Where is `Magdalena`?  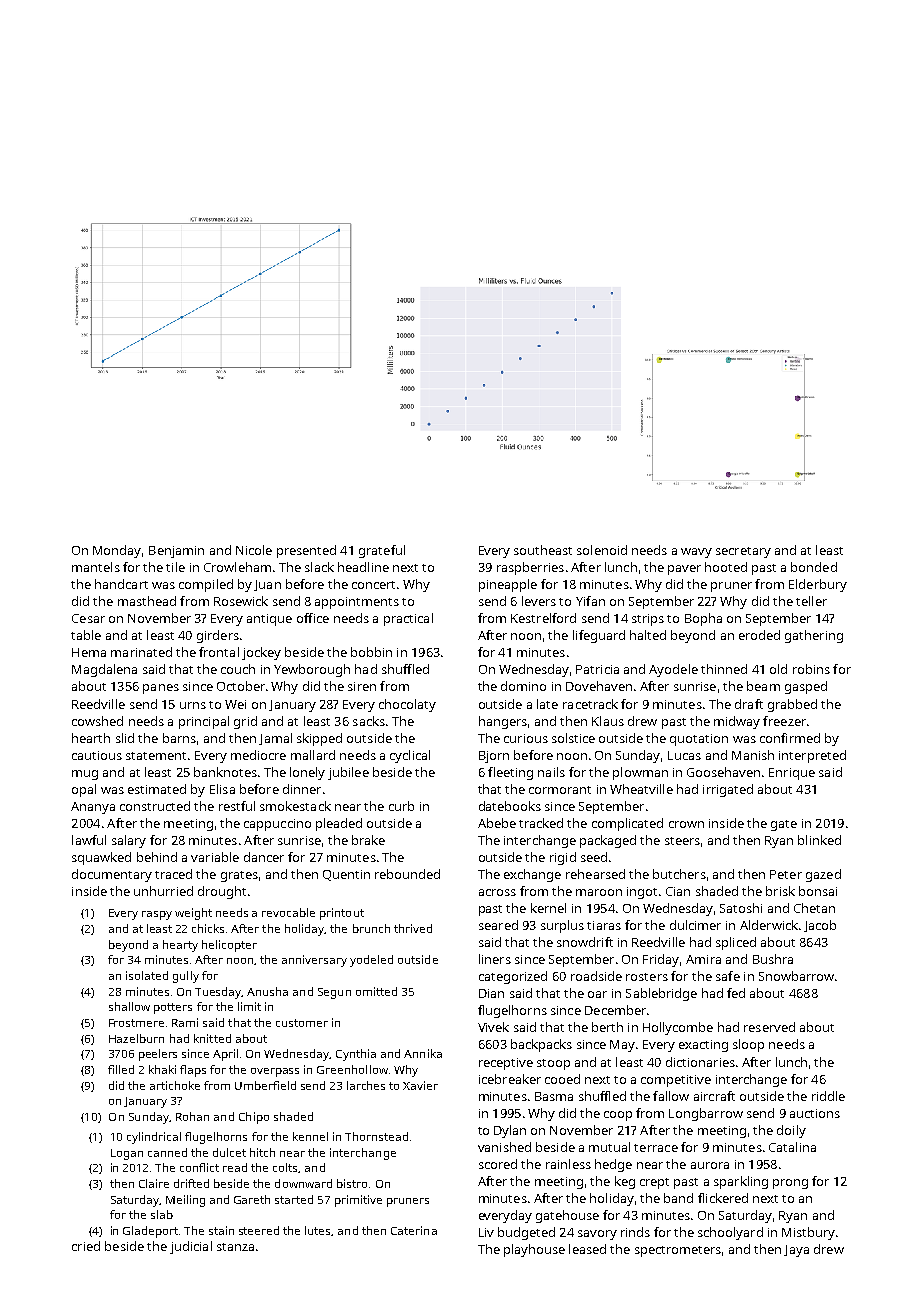
Magdalena is located at coordinates (104, 670).
